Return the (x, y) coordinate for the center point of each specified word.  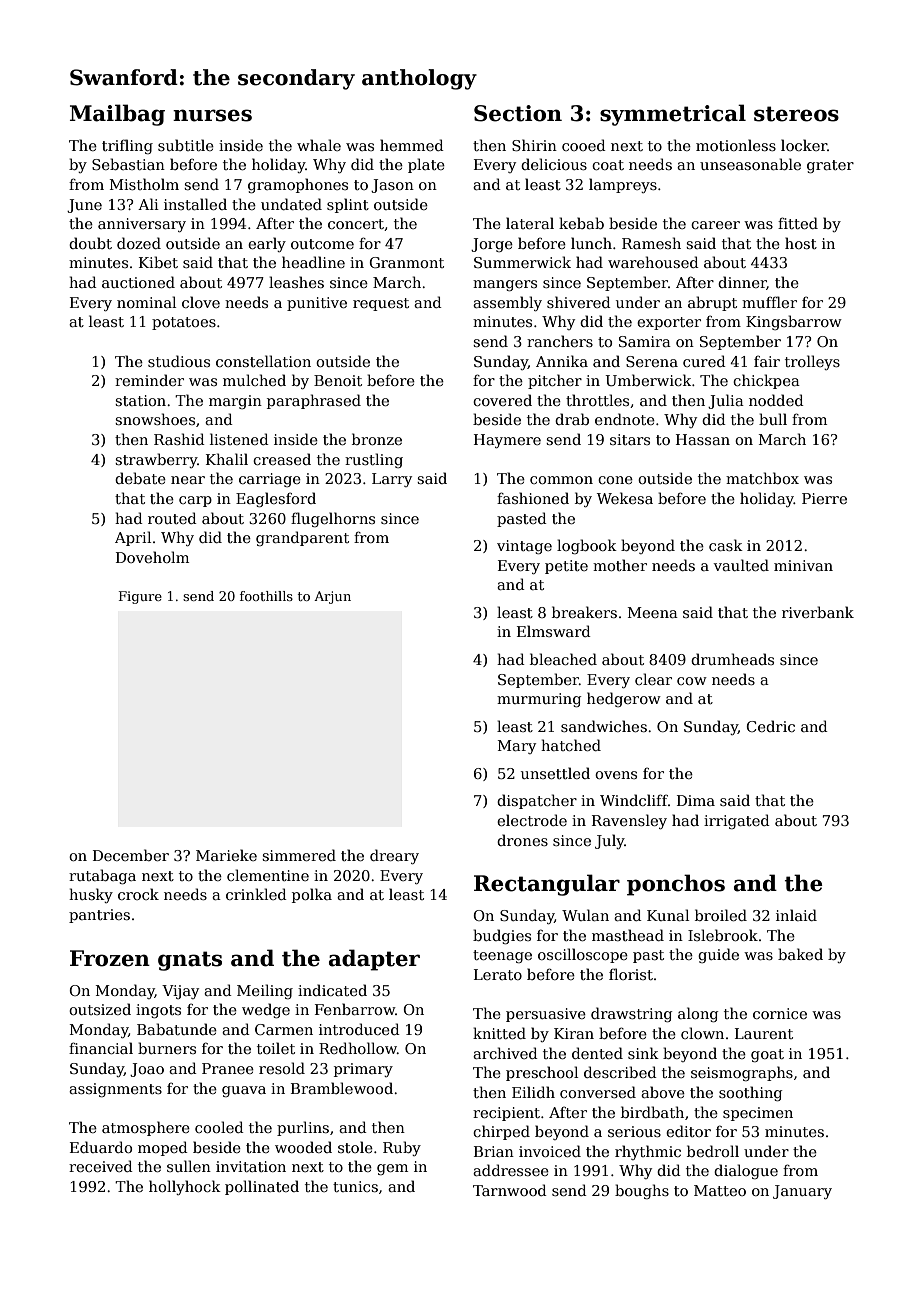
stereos (796, 114)
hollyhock (185, 1187)
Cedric (770, 726)
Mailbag (117, 115)
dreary (394, 856)
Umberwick (648, 380)
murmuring (539, 700)
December (131, 855)
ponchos (676, 885)
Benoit (338, 380)
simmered (299, 855)
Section (518, 113)
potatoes (184, 323)
